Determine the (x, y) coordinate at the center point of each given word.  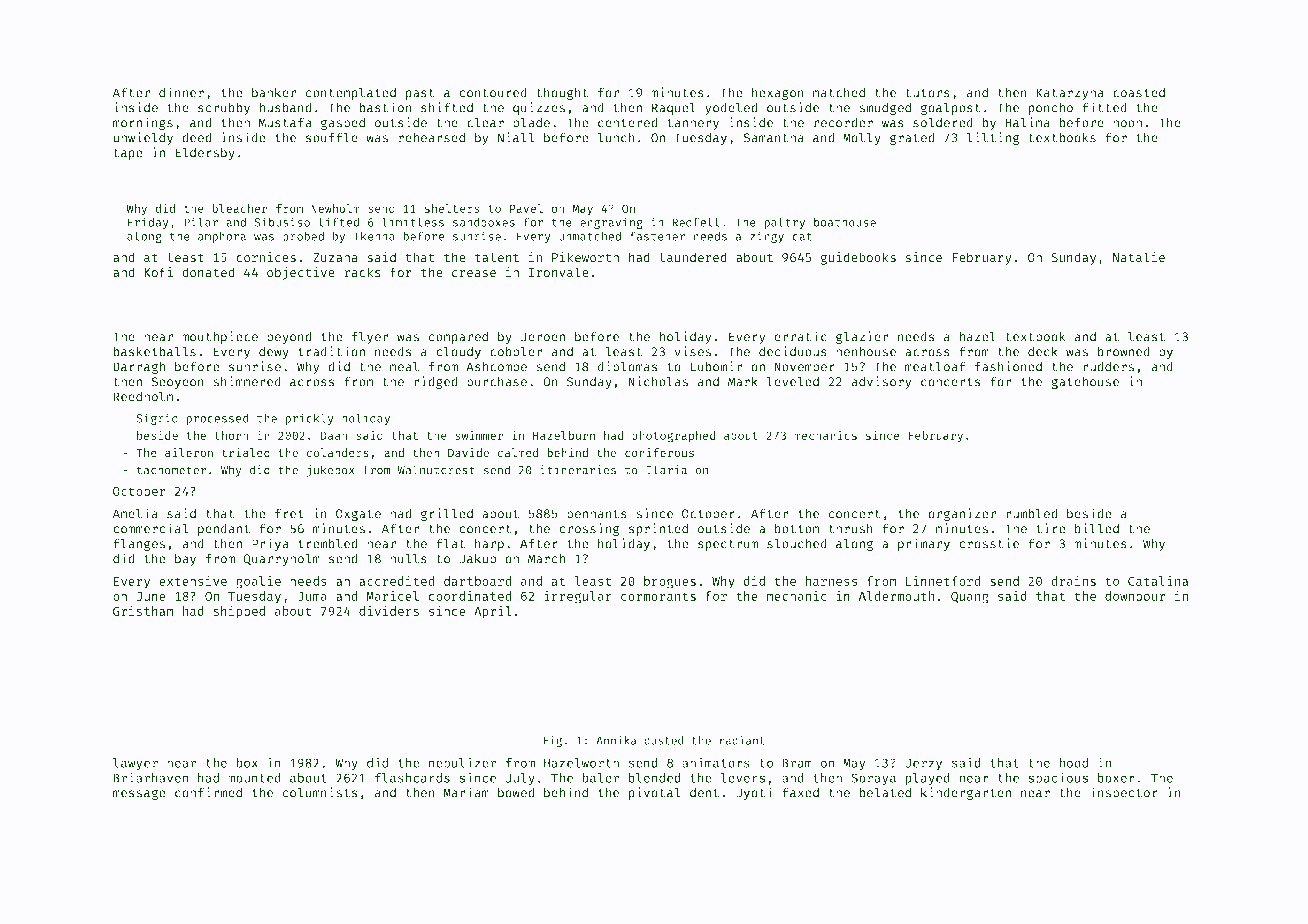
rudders (1108, 367)
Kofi (158, 272)
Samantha (774, 138)
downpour (1135, 597)
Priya (270, 544)
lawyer (135, 764)
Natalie (1139, 257)
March (546, 559)
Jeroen (543, 337)
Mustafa (285, 123)
